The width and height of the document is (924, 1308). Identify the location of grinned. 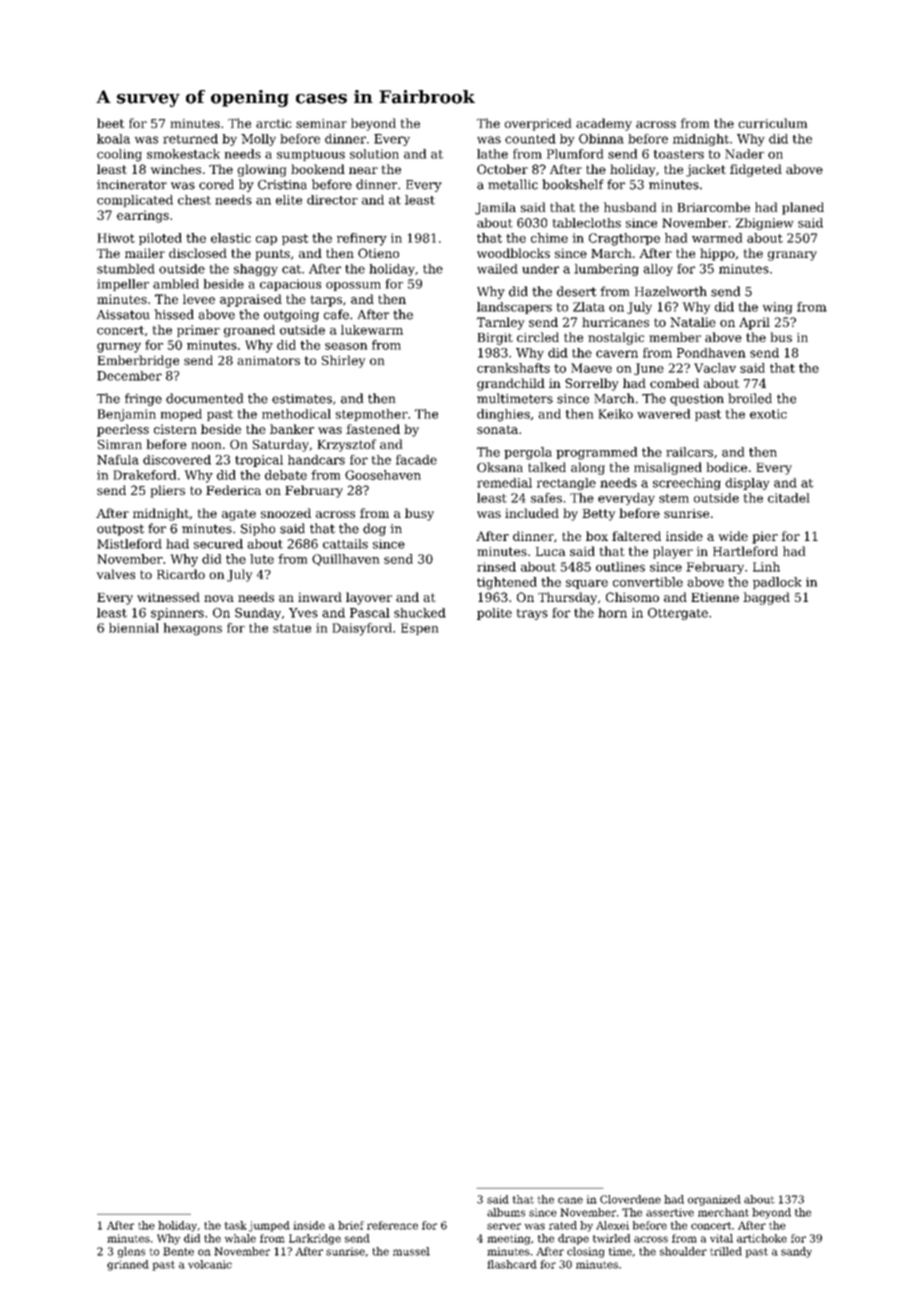
(128, 1265).
